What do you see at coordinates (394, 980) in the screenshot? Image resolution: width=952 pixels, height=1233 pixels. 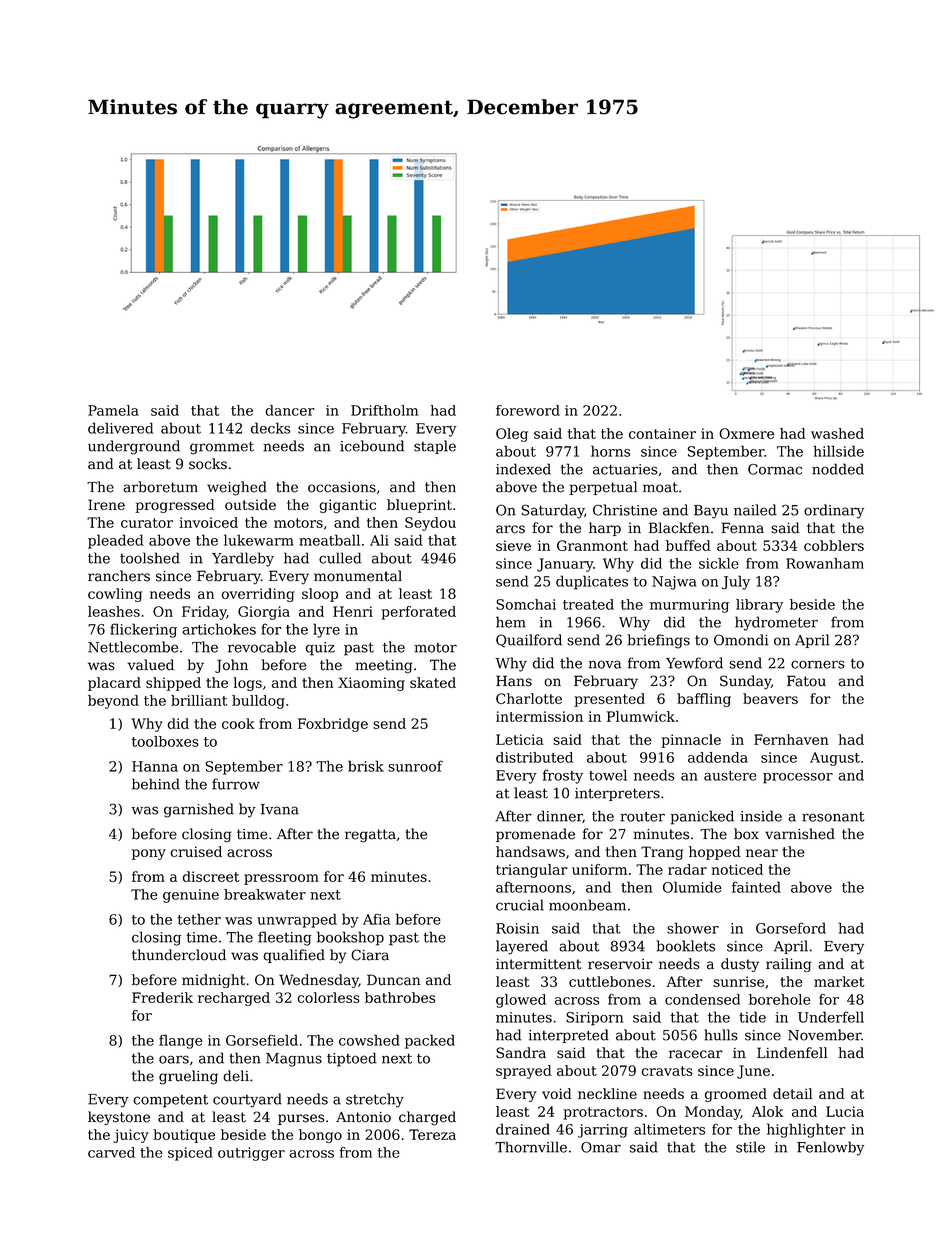 I see `Duncan` at bounding box center [394, 980].
